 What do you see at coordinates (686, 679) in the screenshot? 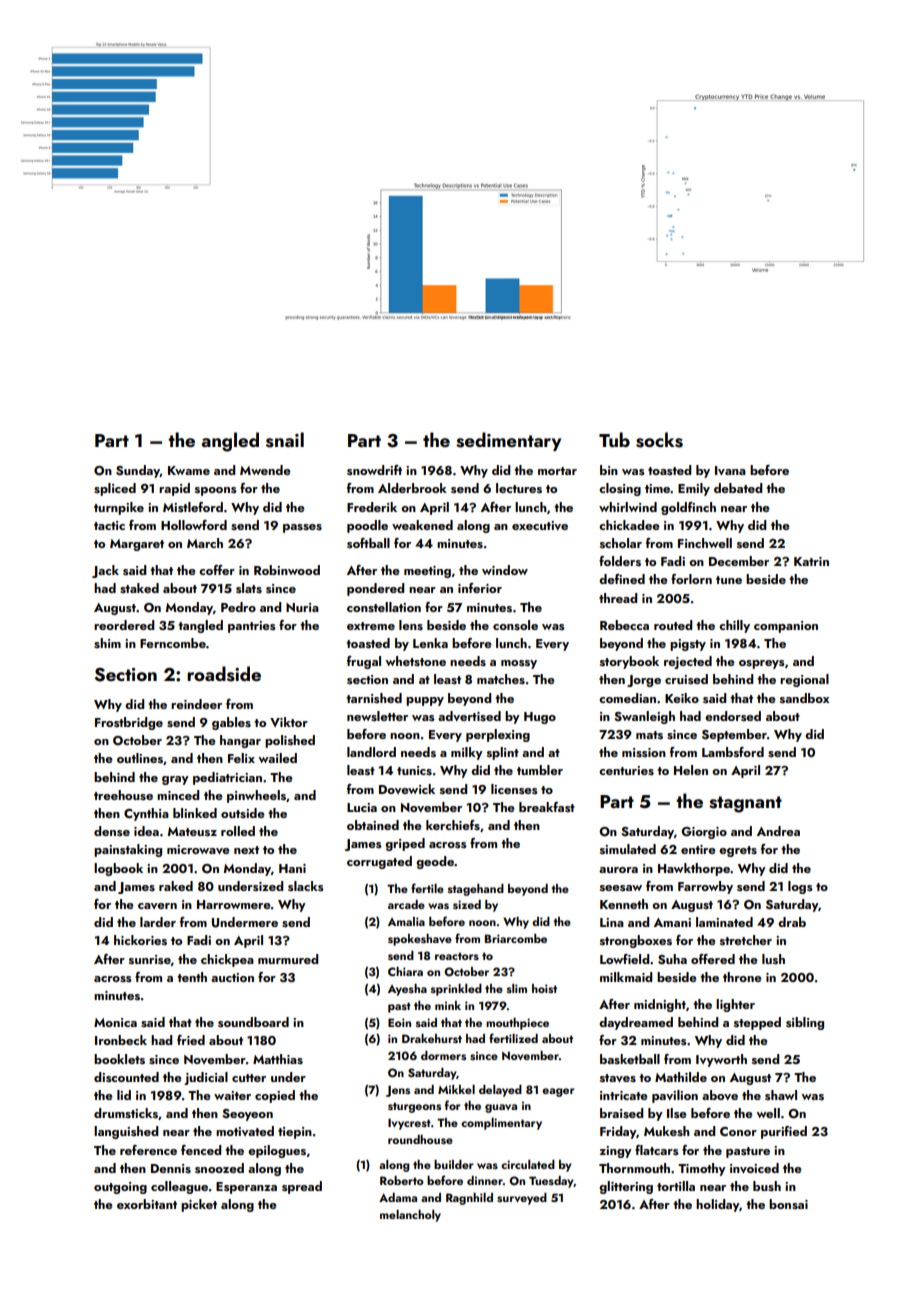
I see `cruised` at bounding box center [686, 679].
